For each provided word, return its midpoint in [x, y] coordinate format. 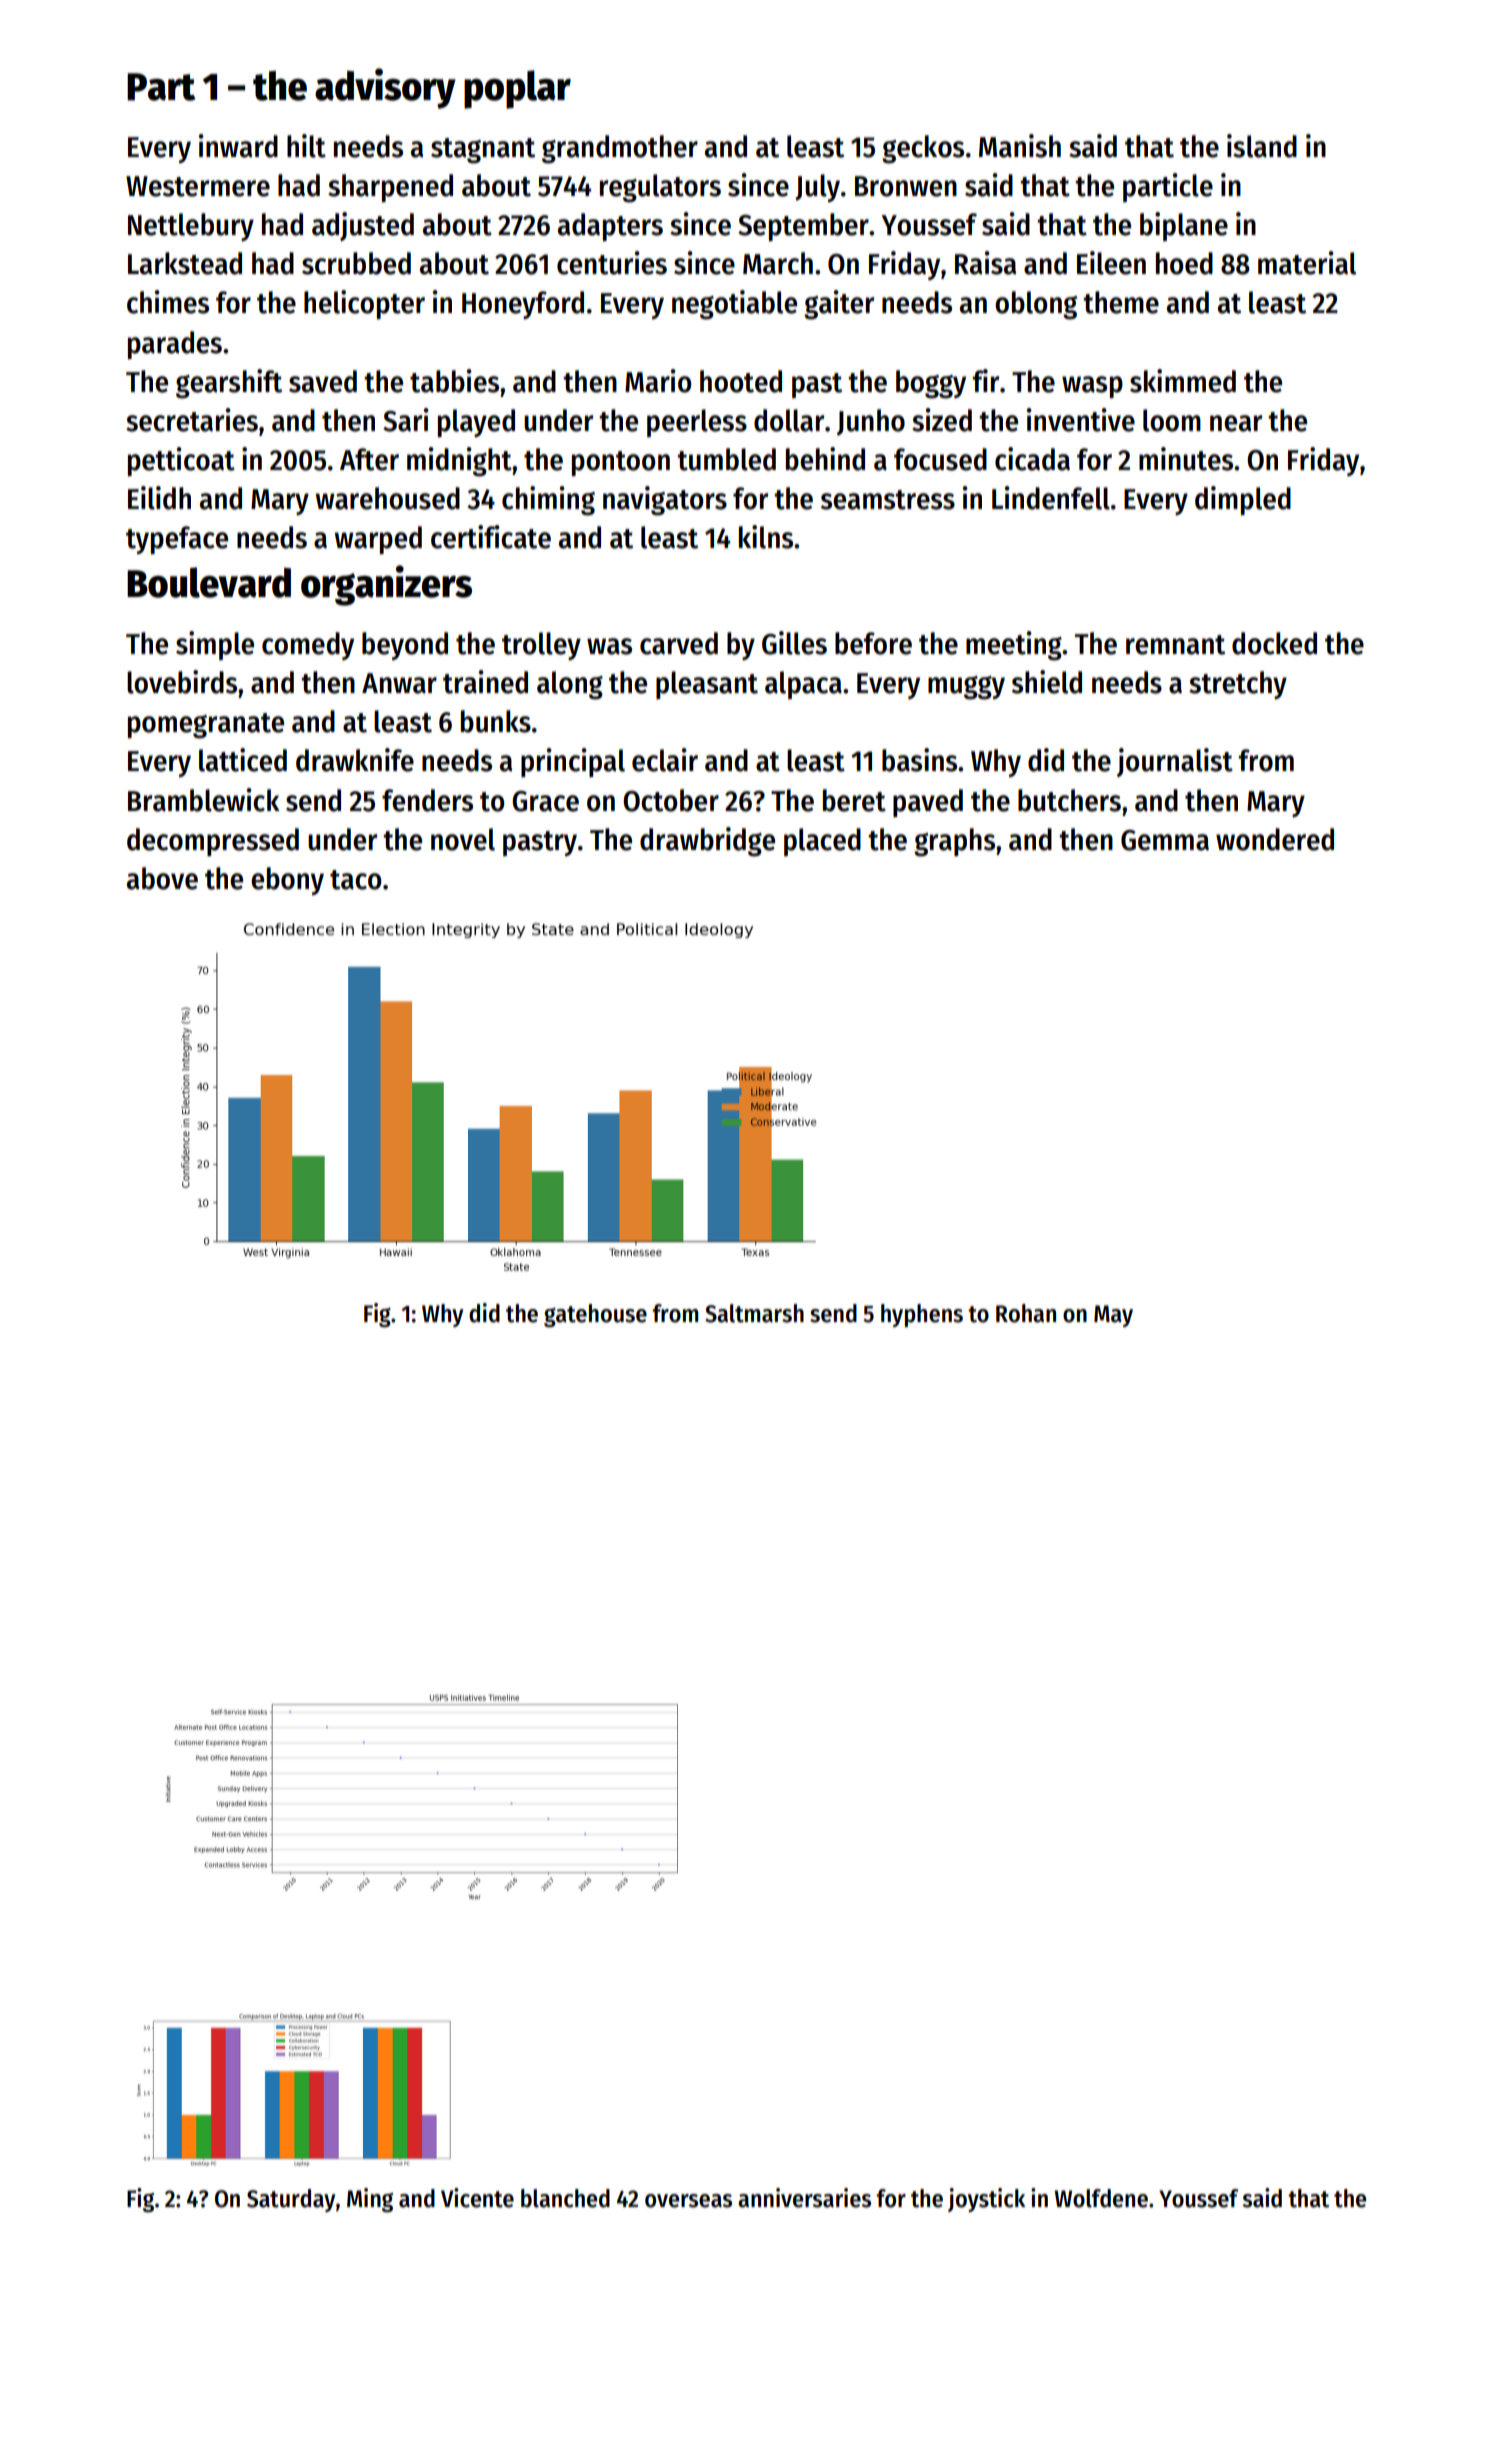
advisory [385, 88]
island [1262, 146]
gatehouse [595, 1315]
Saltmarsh [754, 1313]
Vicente [477, 2198]
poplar [517, 89]
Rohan [1026, 1313]
